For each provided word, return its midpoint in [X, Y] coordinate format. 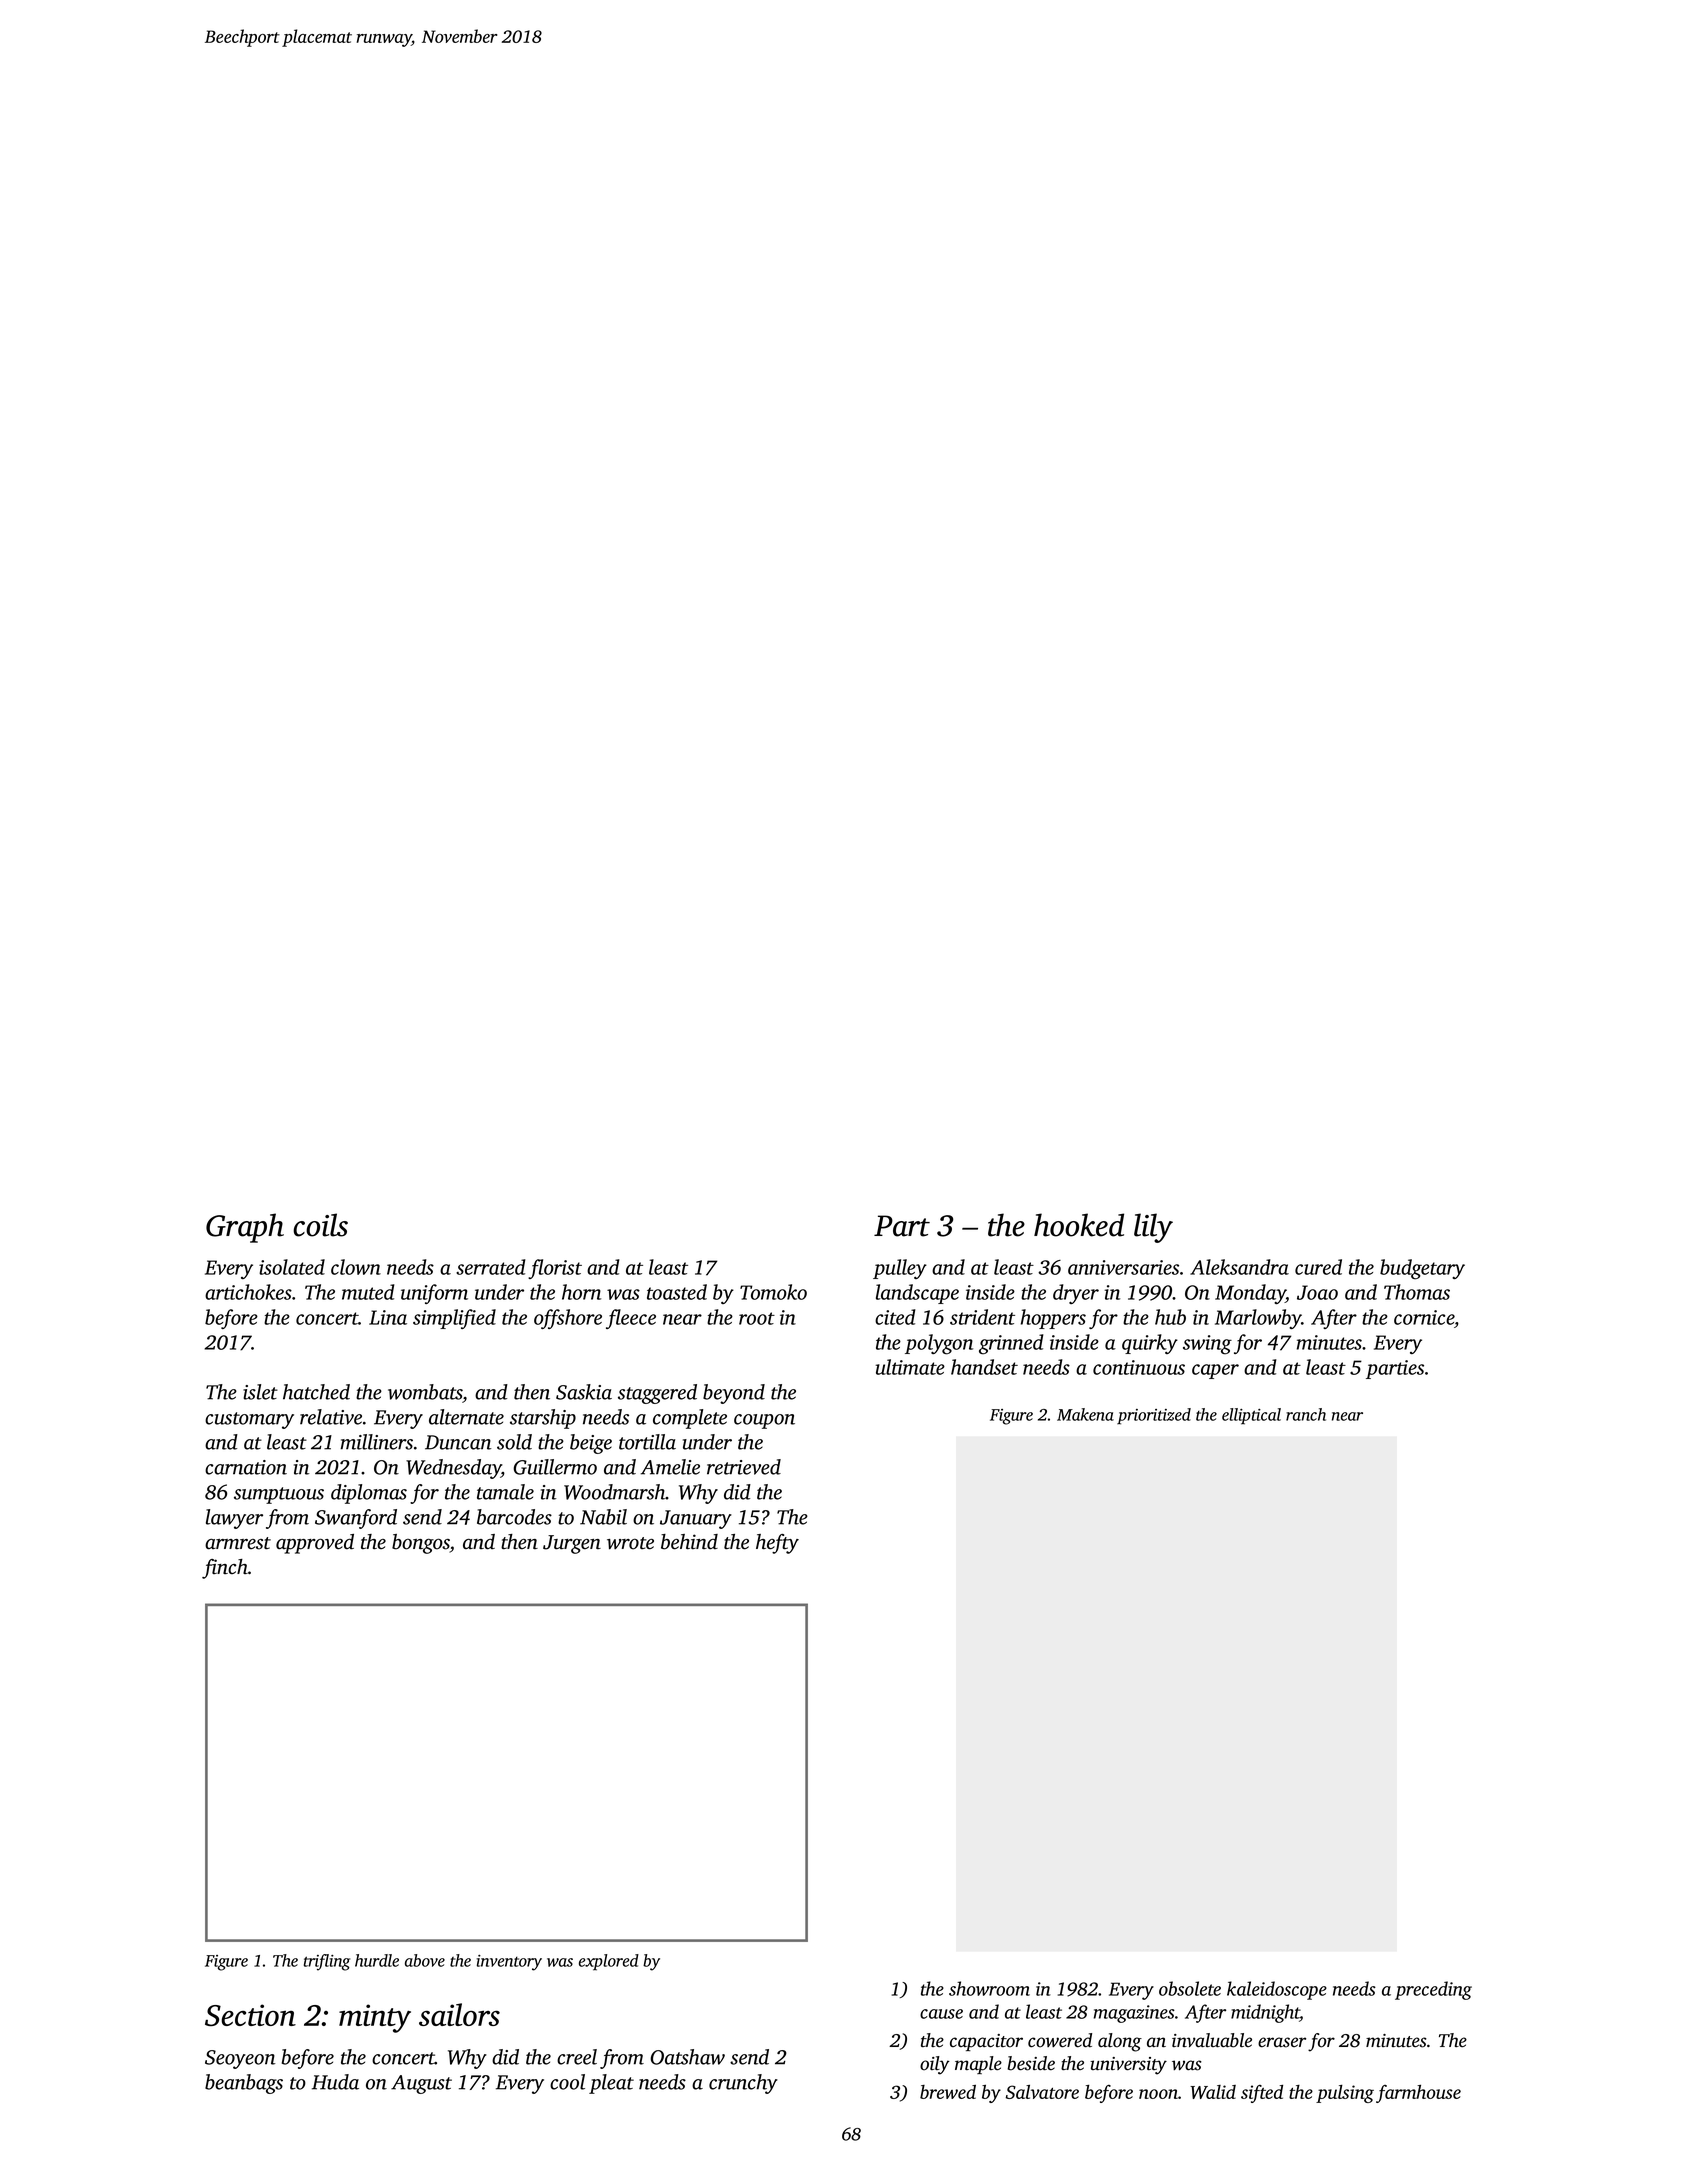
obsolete [1190, 1988]
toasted [677, 1292]
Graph [245, 1228]
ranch [1306, 1414]
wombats [425, 1392]
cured [1318, 1267]
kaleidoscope [1277, 1990]
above [425, 1960]
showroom [989, 1988]
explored [609, 1962]
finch [225, 1569]
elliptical [1251, 1416]
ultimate [910, 1367]
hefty [777, 1544]
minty [375, 2018]
